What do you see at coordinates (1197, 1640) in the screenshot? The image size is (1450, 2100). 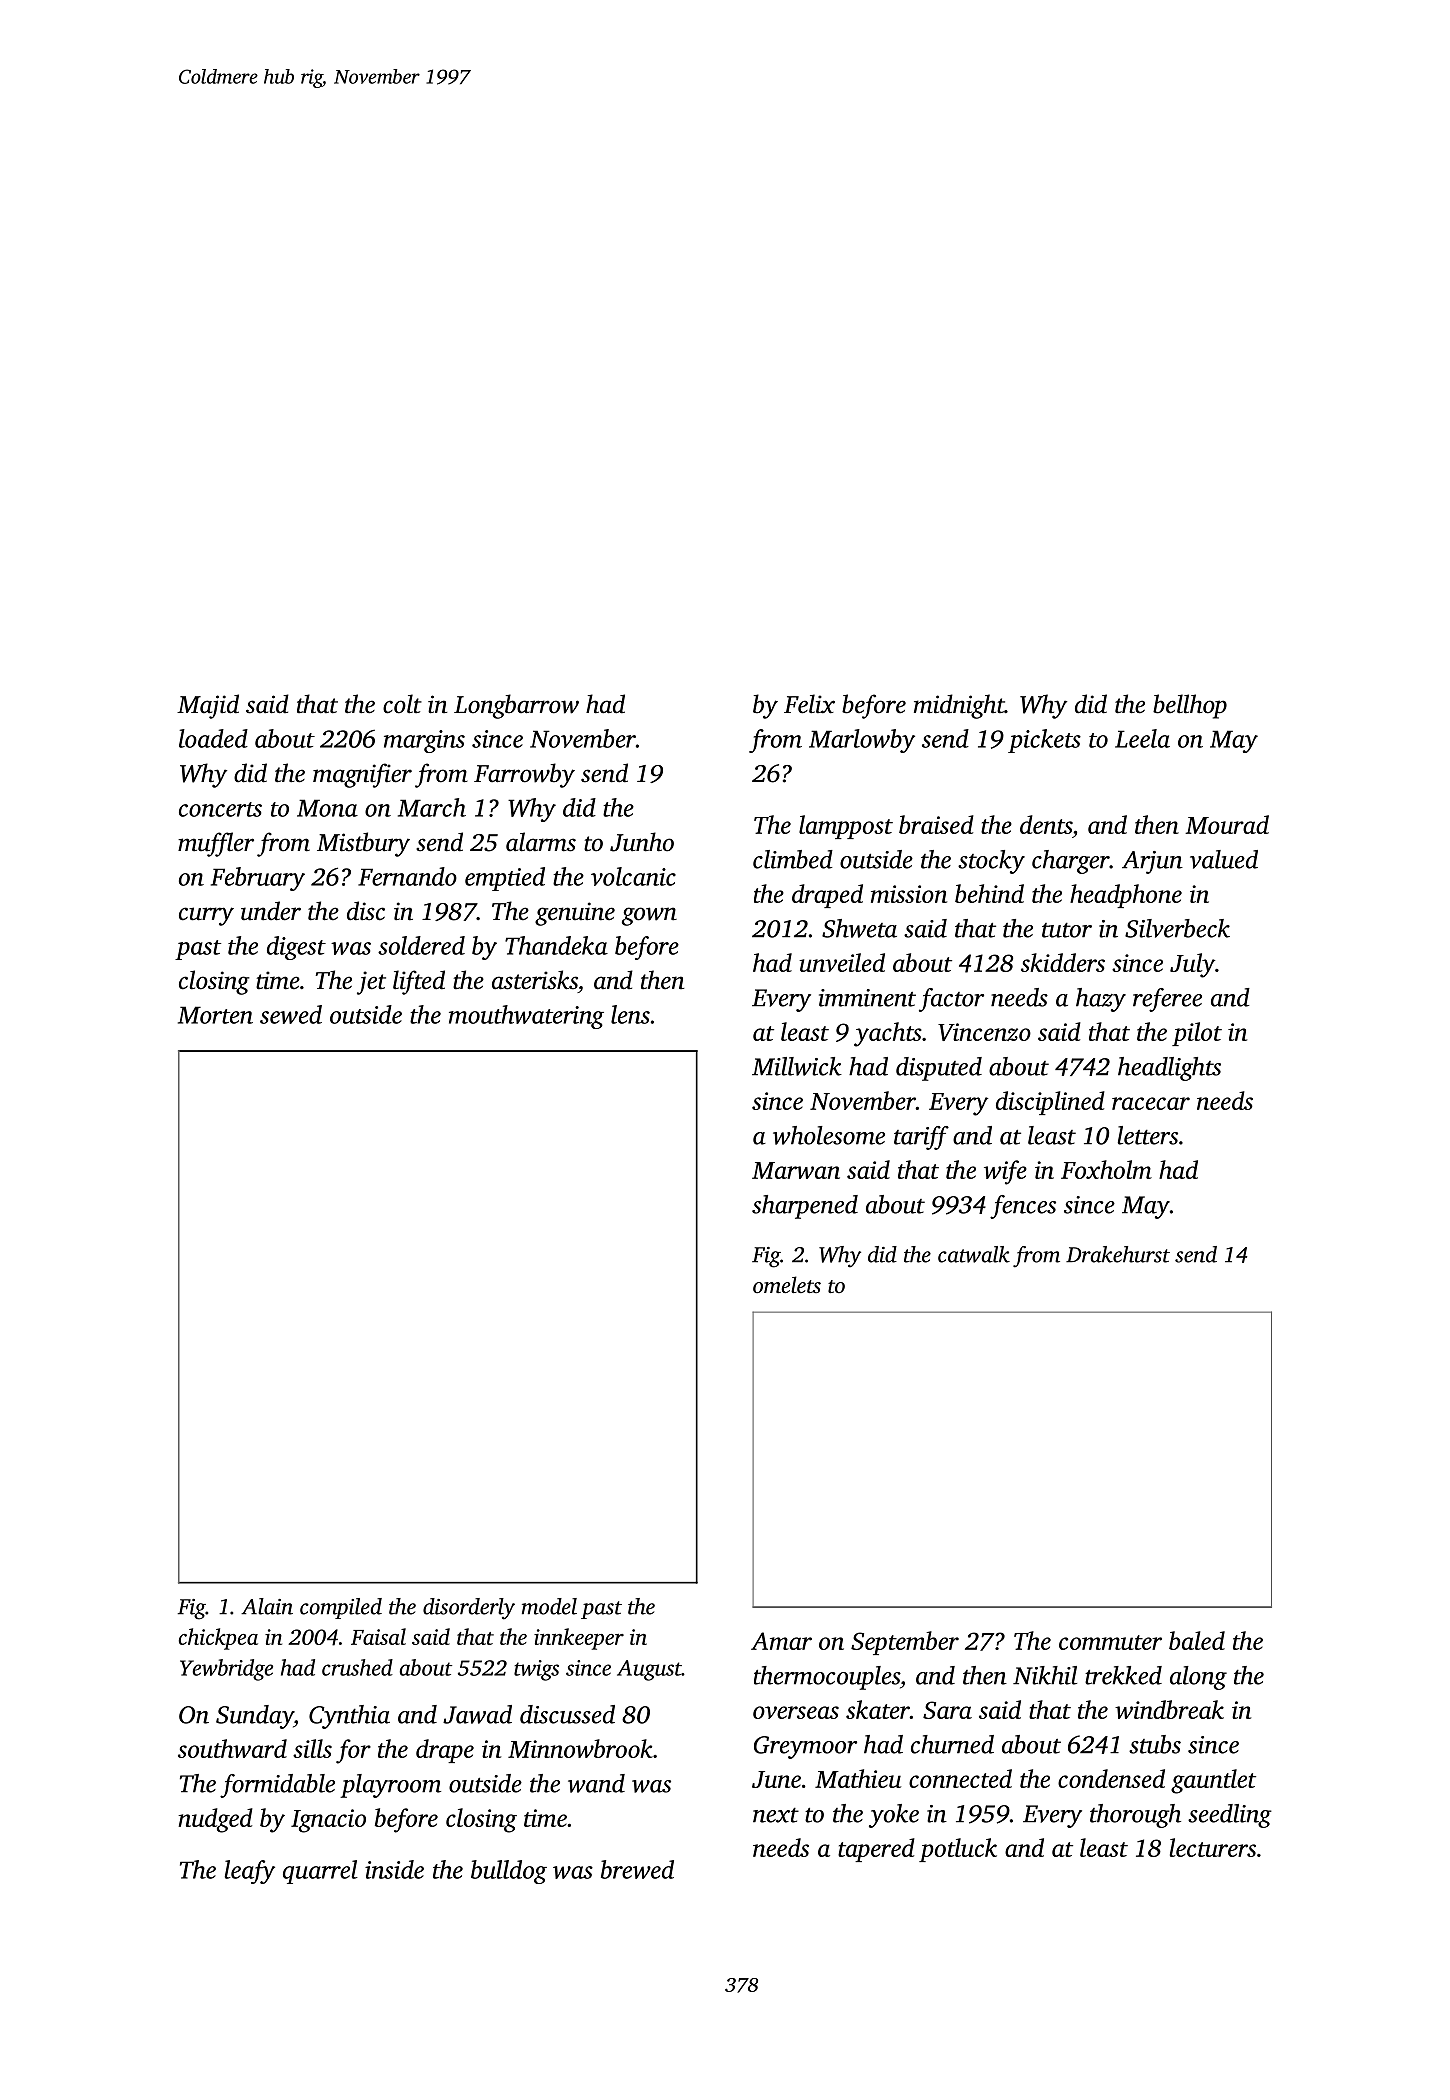 I see `baled` at bounding box center [1197, 1640].
